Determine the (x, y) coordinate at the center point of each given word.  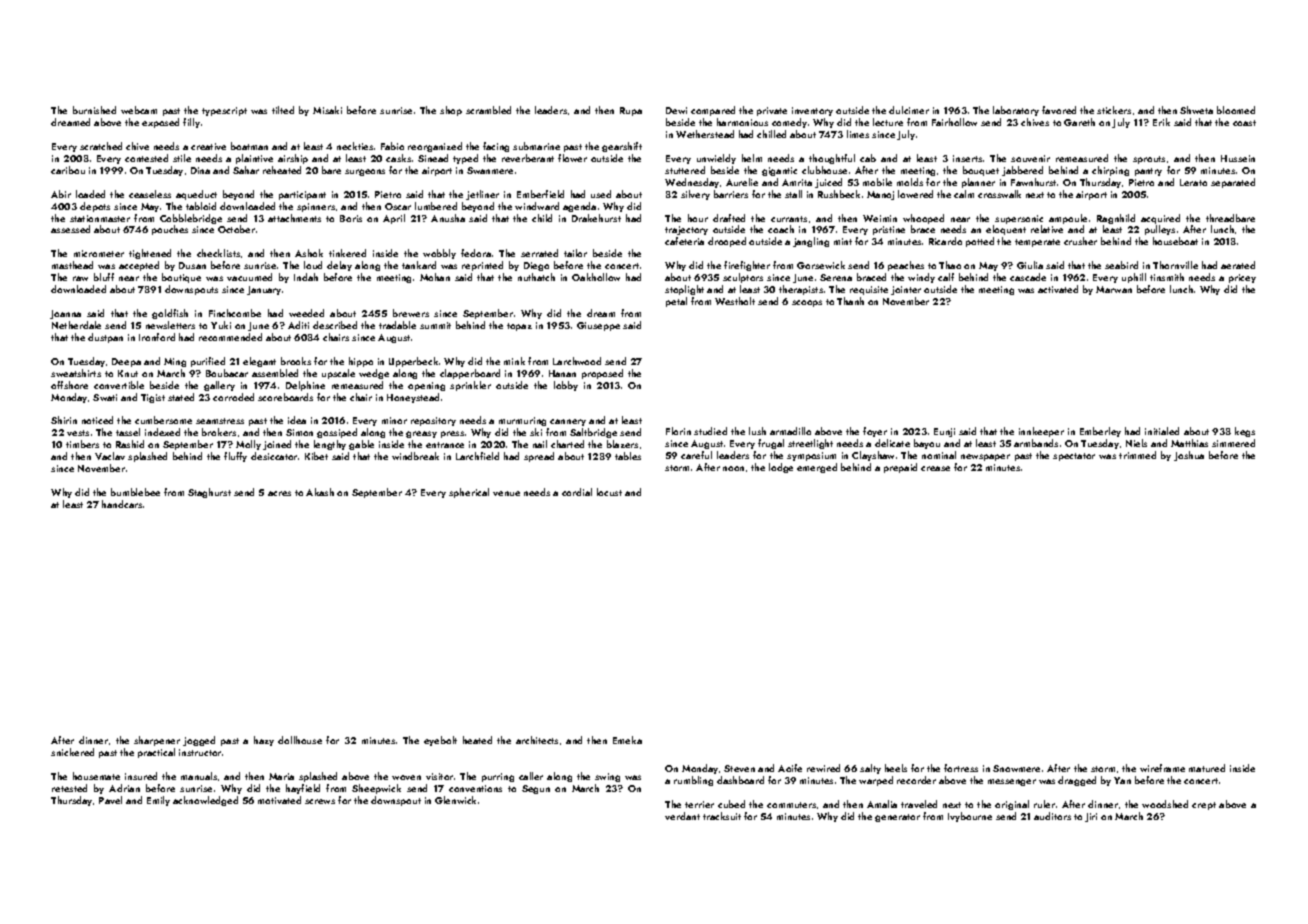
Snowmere (1016, 768)
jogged (199, 741)
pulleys (1160, 230)
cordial (577, 492)
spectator (1074, 457)
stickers (1114, 110)
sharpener (157, 741)
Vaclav (110, 456)
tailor (575, 253)
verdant (682, 816)
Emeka (627, 740)
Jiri (1091, 817)
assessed (70, 229)
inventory (812, 111)
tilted (283, 110)
